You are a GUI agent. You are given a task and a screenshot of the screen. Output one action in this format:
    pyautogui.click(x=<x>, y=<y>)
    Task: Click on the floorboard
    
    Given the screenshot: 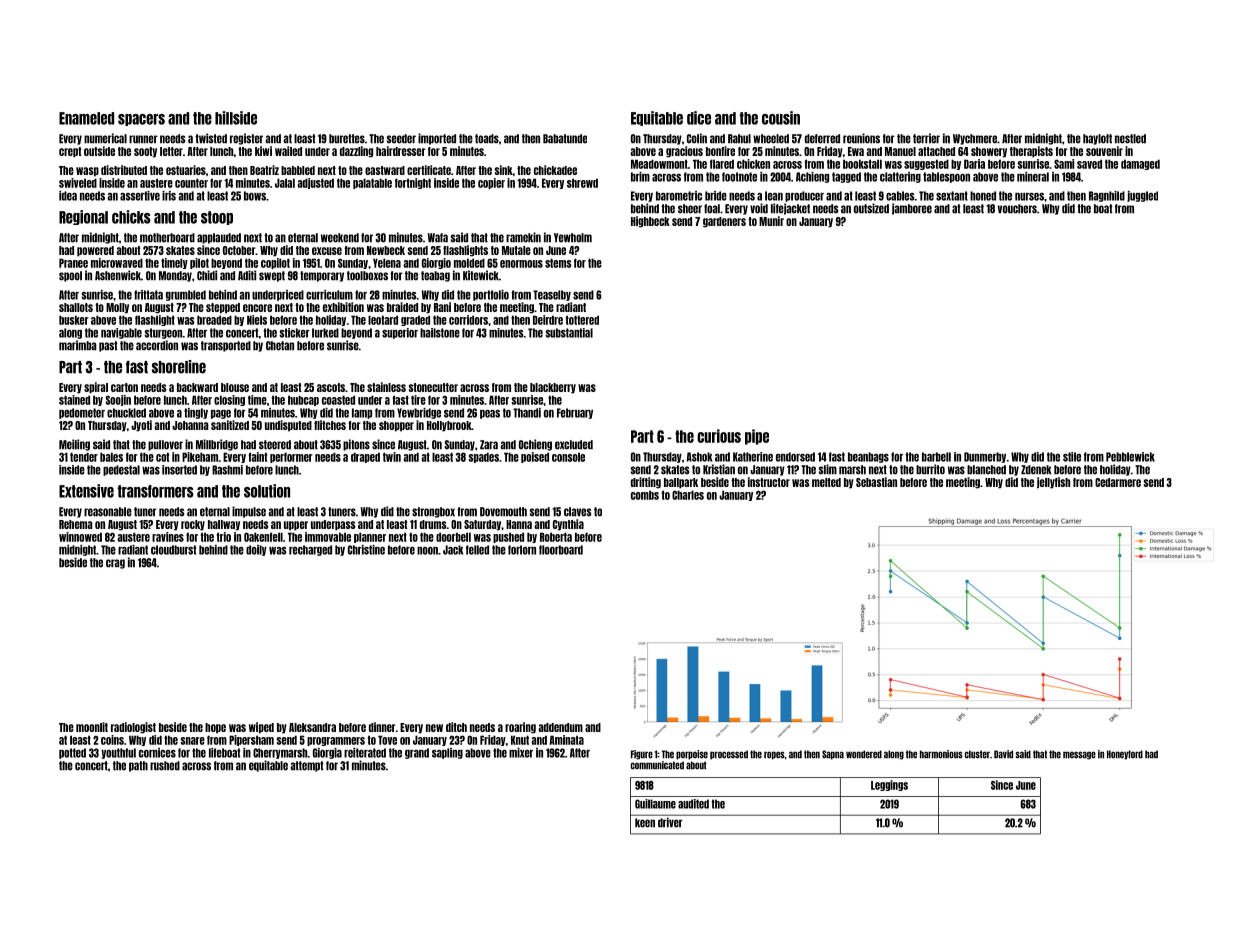 What is the action you would take?
    pyautogui.click(x=561, y=550)
